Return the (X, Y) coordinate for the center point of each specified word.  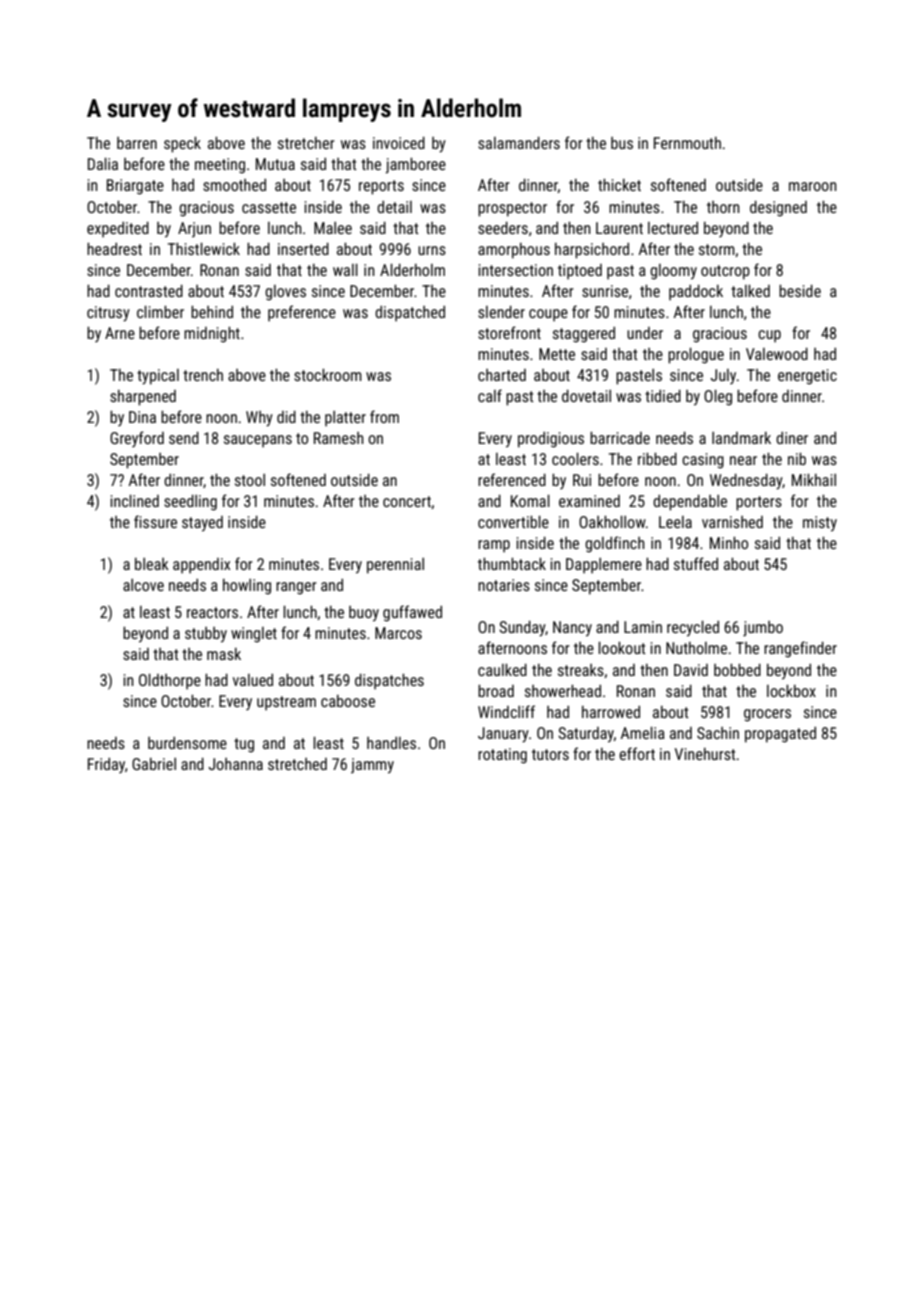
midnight (212, 335)
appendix (201, 566)
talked (750, 291)
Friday (106, 765)
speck (182, 145)
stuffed (696, 563)
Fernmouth (687, 143)
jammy (372, 766)
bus (622, 143)
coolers (575, 459)
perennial (395, 566)
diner (792, 438)
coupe (548, 315)
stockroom (328, 375)
